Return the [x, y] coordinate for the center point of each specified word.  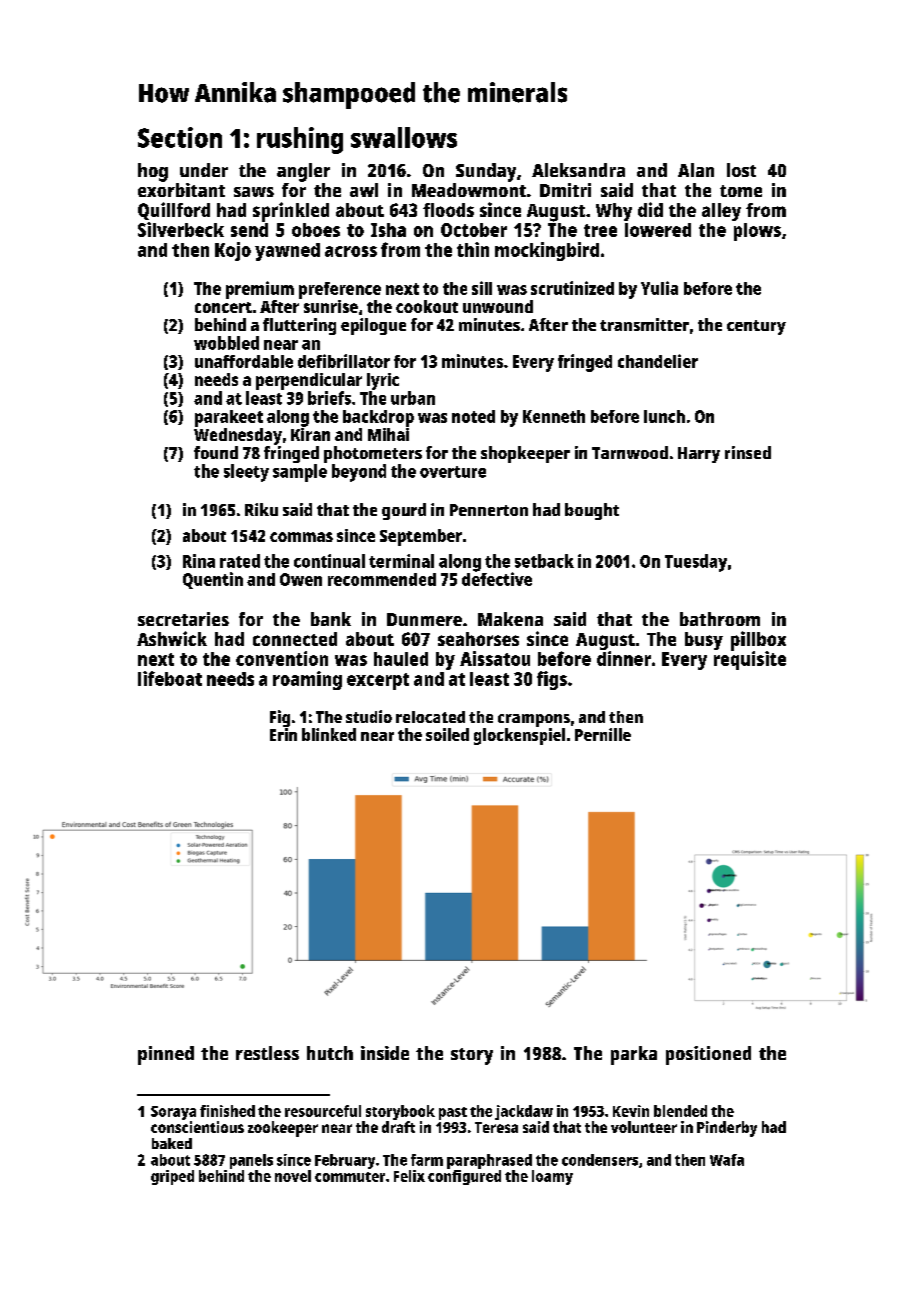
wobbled [226, 343]
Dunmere [424, 619]
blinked [329, 734]
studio [369, 716]
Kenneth [554, 416]
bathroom [720, 619]
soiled [447, 734]
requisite [750, 660]
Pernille [603, 734]
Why [614, 212]
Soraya [173, 1113]
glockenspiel [519, 736]
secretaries [183, 619]
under [204, 170]
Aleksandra [578, 170]
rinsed [748, 452]
